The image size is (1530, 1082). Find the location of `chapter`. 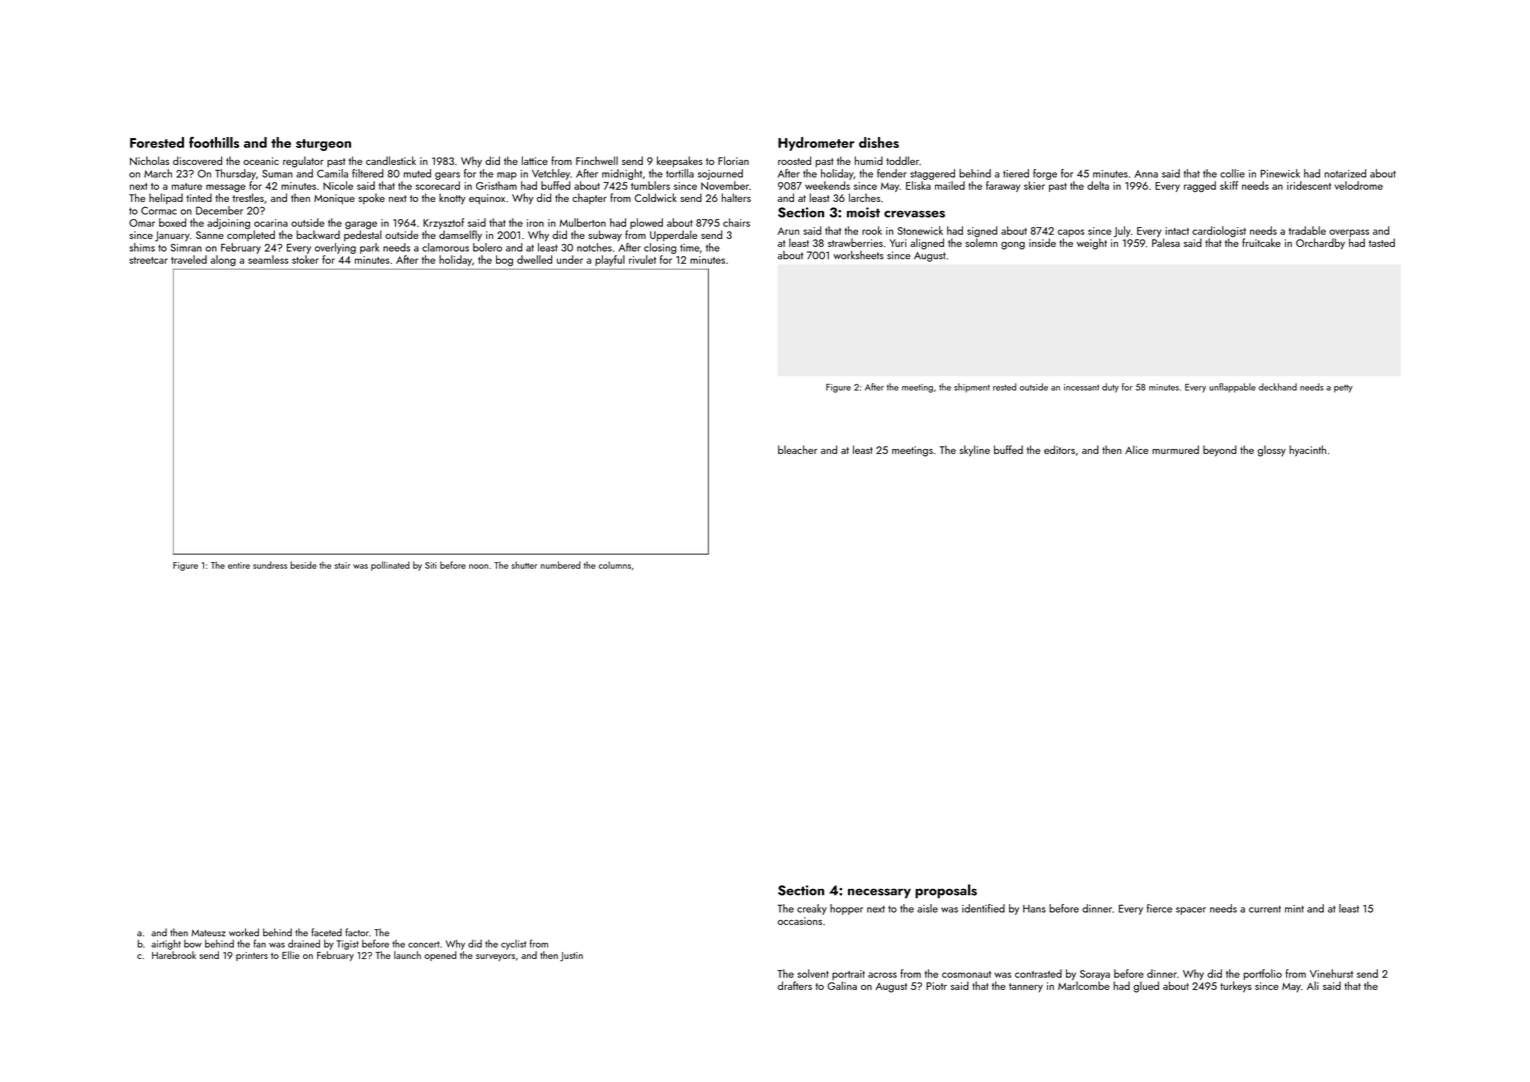

chapter is located at coordinates (589, 198).
